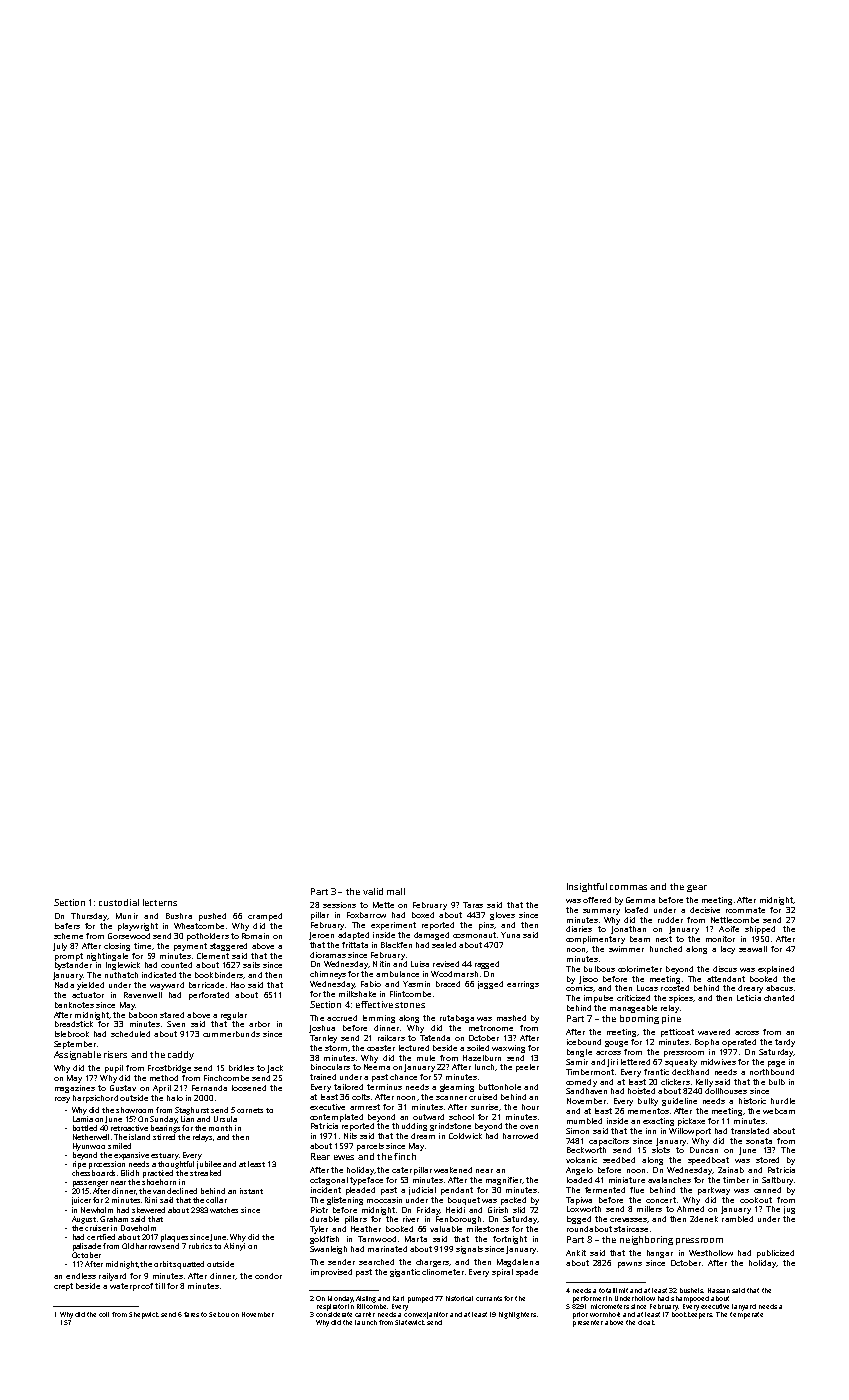 The width and height of the page is (849, 1400). Describe the element at coordinates (457, 1088) in the page. I see `gleaming` at that location.
